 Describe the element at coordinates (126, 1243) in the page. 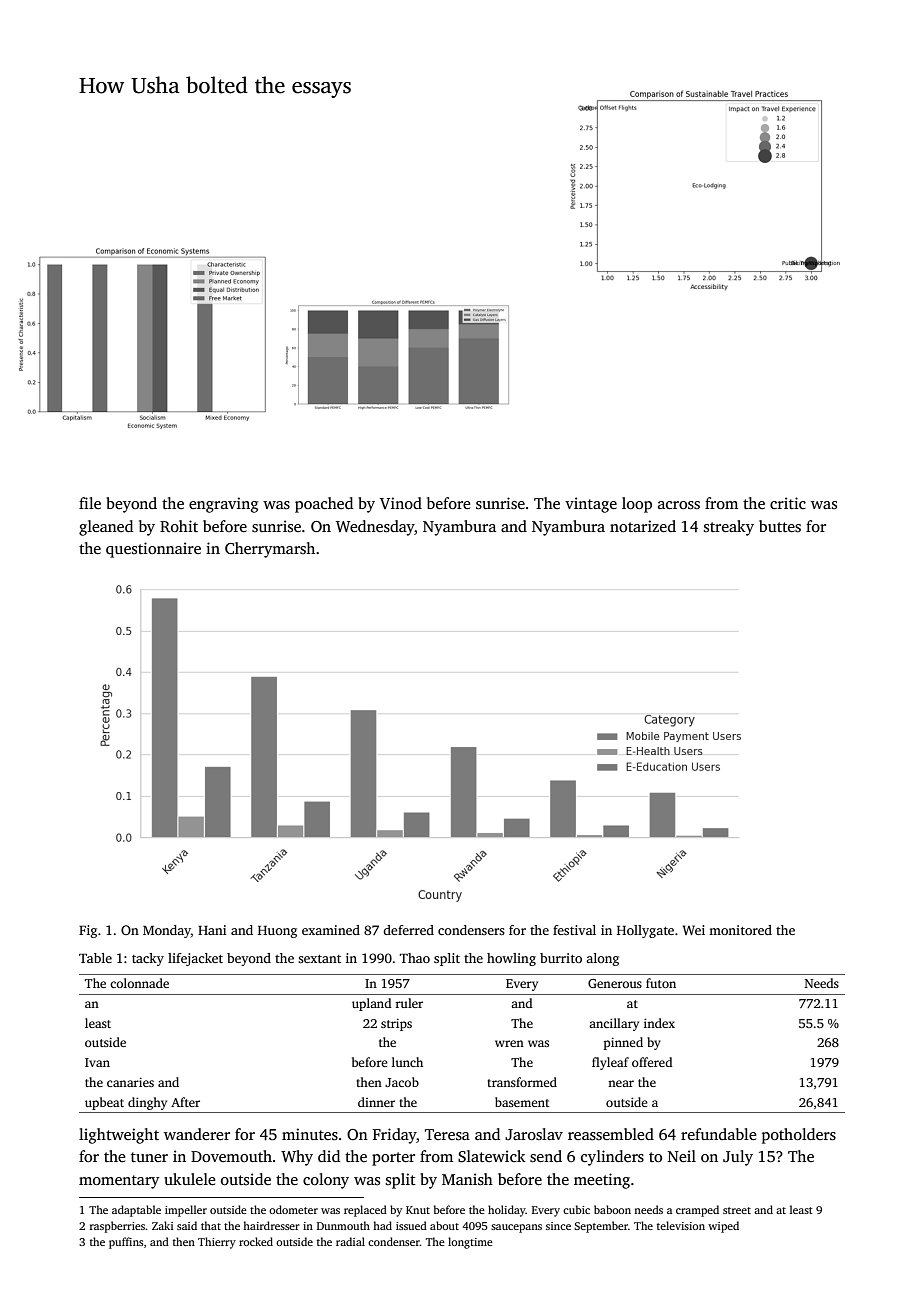

I see `puffins` at that location.
